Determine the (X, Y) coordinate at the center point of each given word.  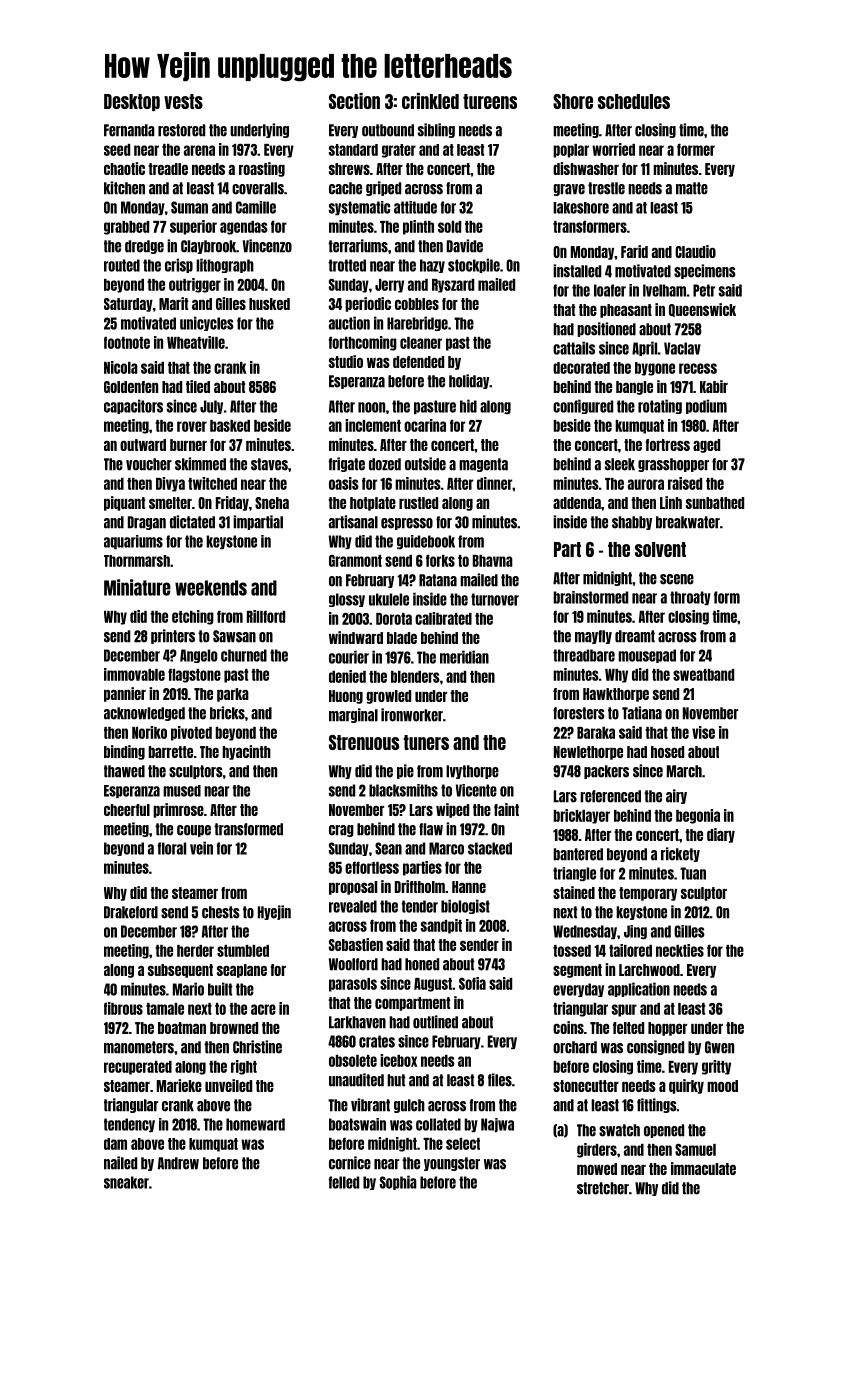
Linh (671, 502)
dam (115, 1144)
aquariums (133, 542)
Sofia (472, 983)
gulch (409, 1106)
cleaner (421, 343)
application (639, 989)
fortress (668, 445)
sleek (620, 464)
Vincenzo (267, 246)
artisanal (353, 522)
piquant (124, 503)
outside (425, 464)
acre (263, 1009)
